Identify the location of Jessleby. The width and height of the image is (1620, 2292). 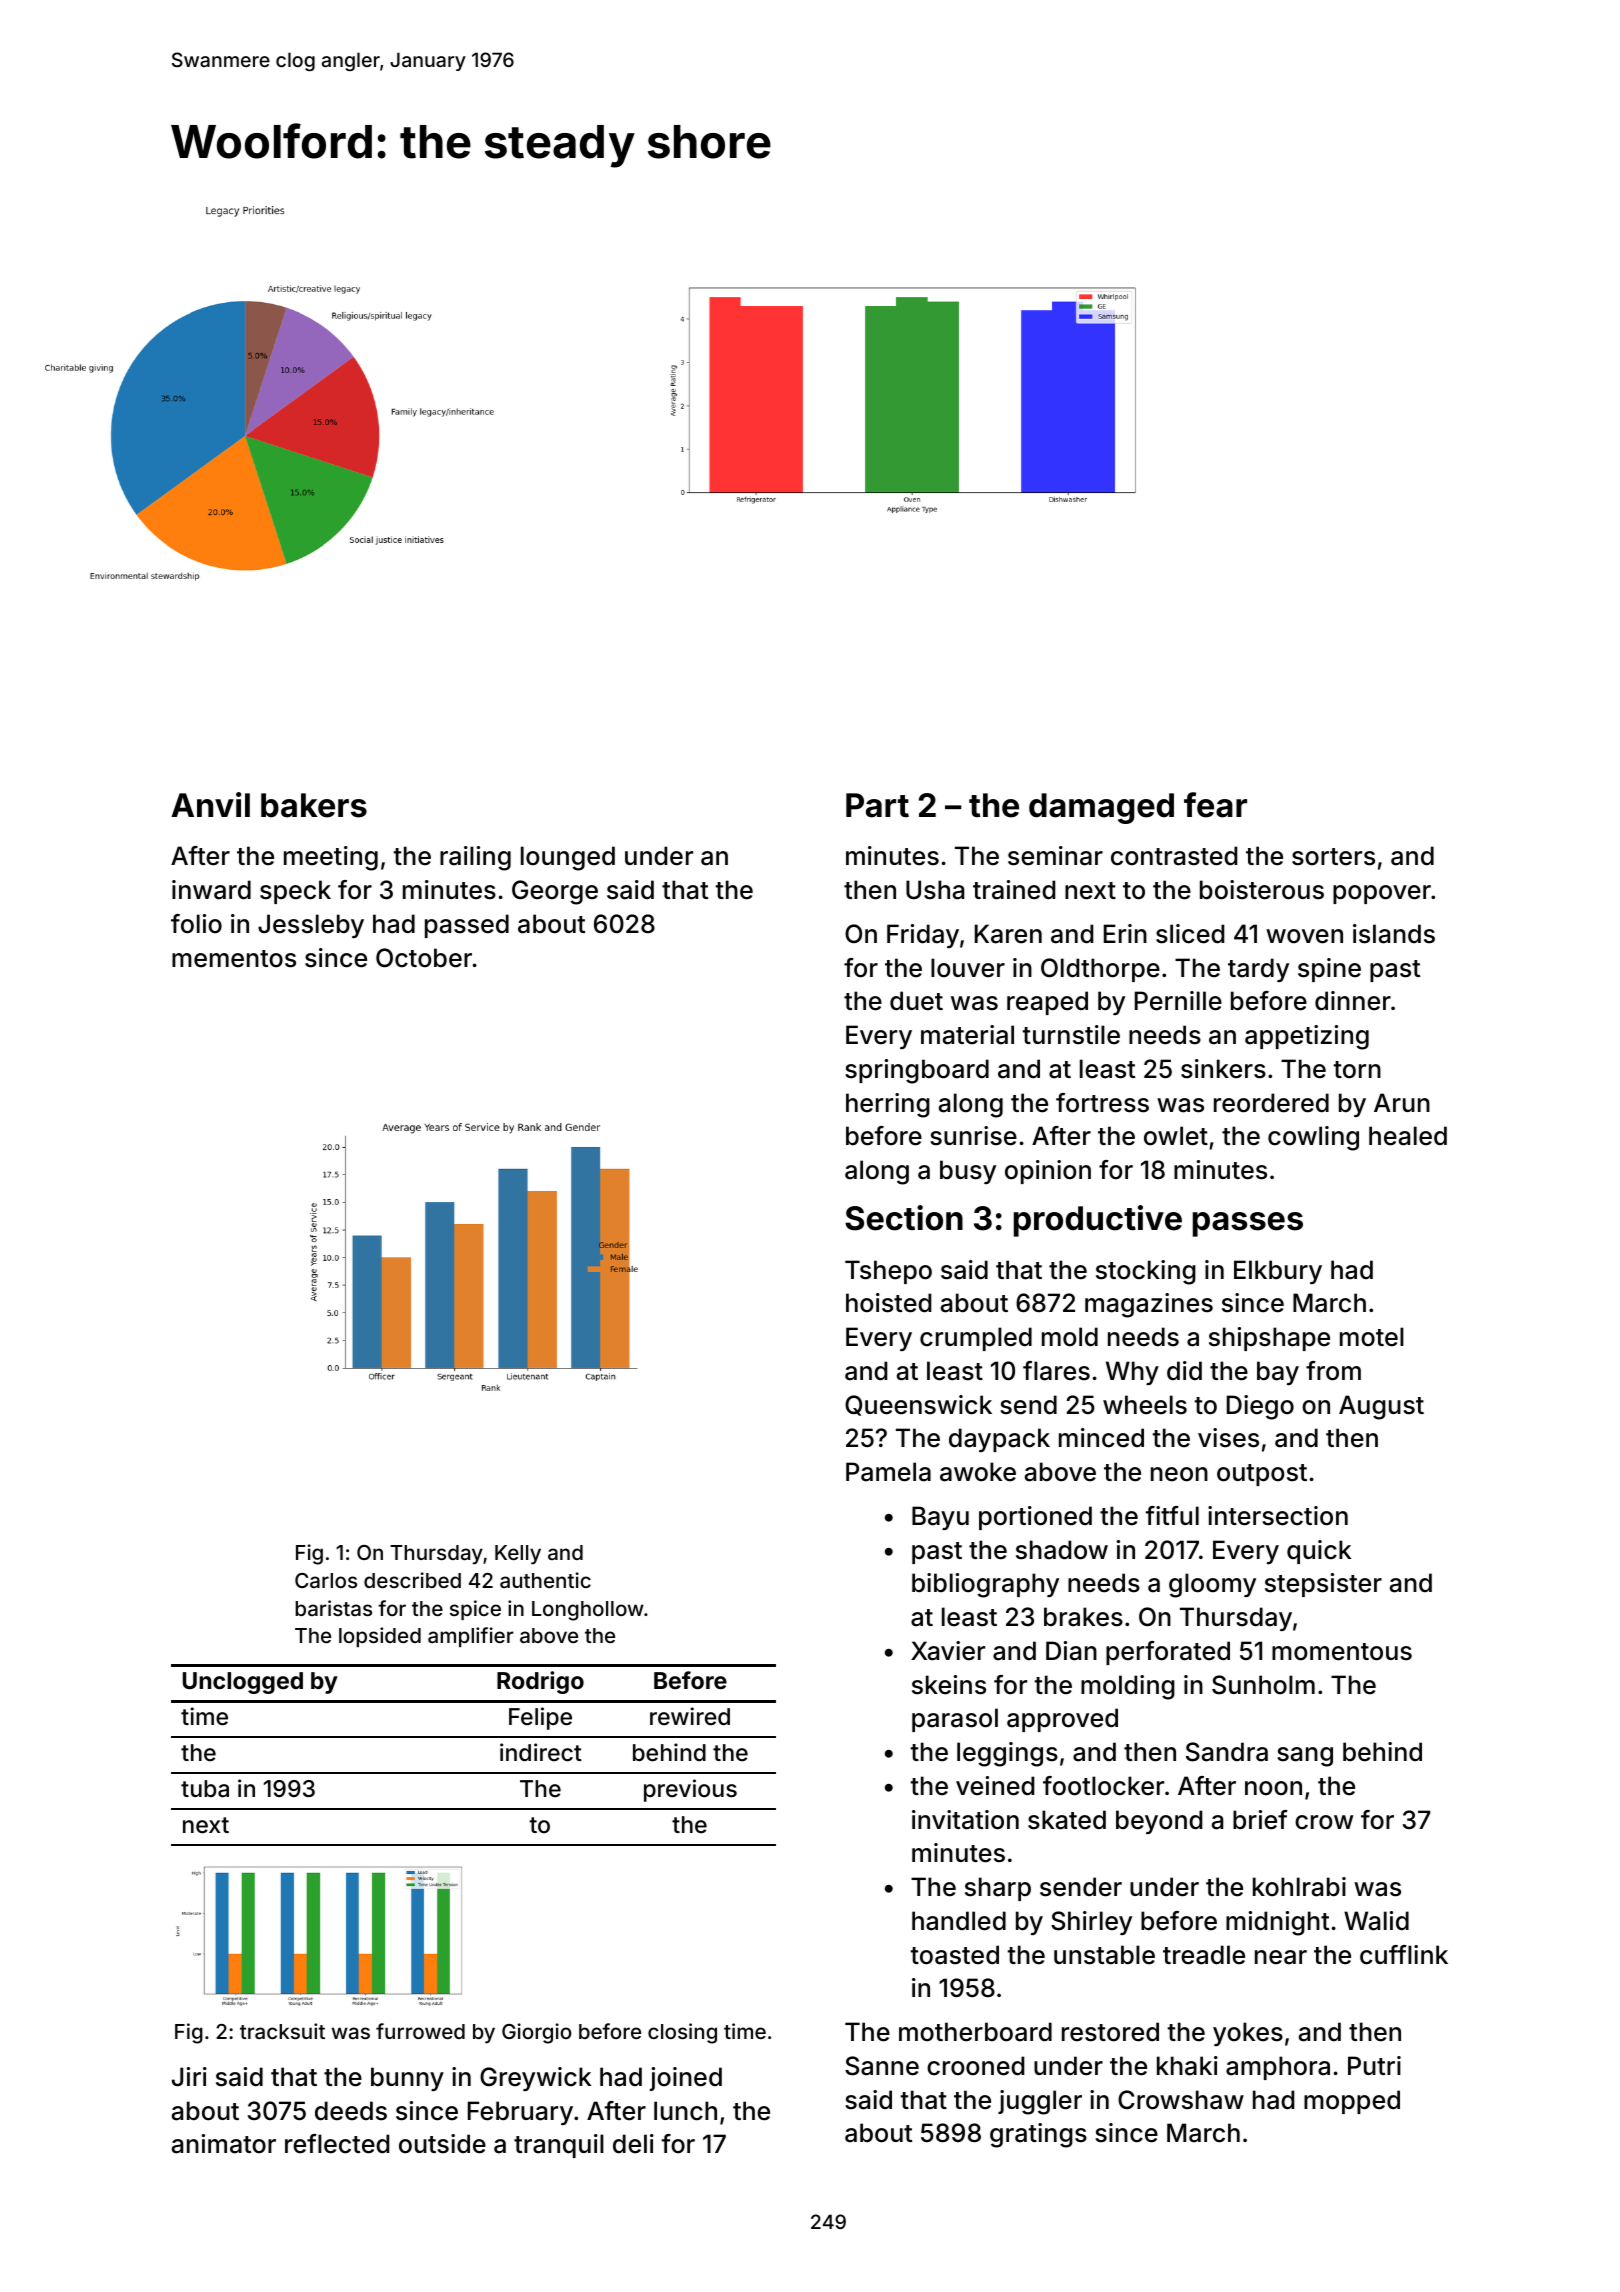
(311, 926).
